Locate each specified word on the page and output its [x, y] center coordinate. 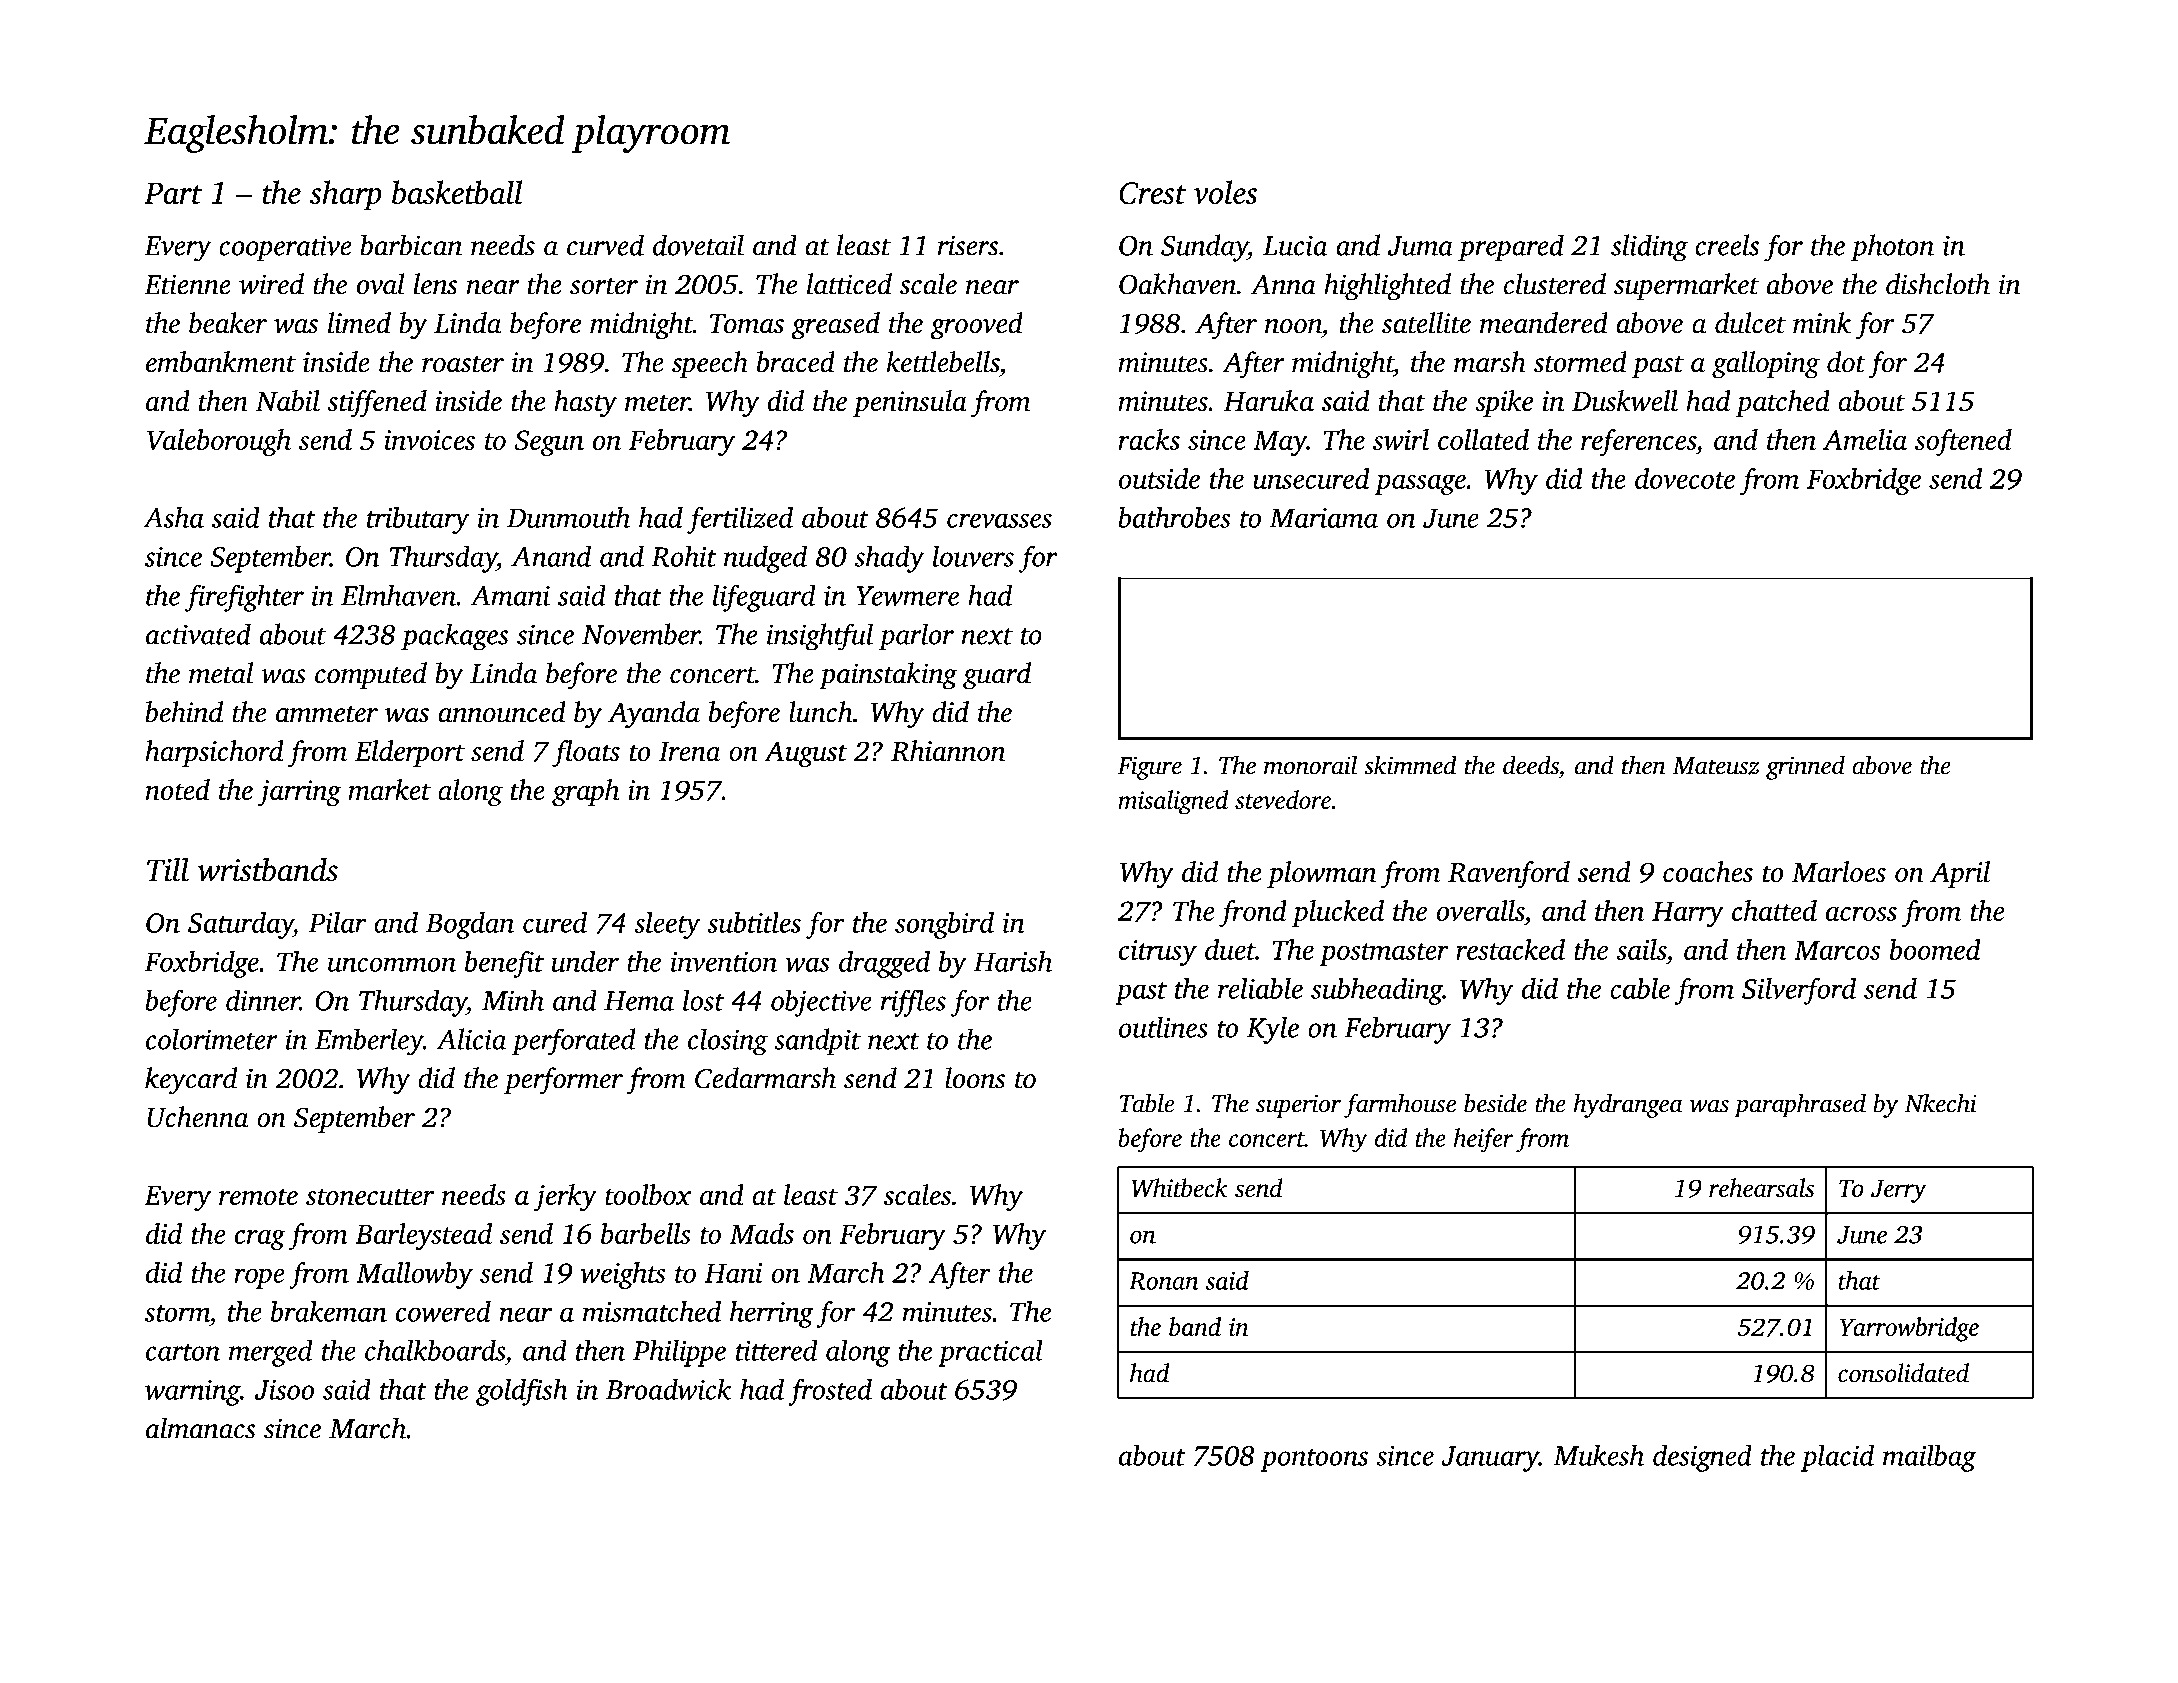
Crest [1152, 193]
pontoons [1314, 1460]
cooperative [285, 248]
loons [975, 1078]
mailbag [1929, 1458]
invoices [429, 440]
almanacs [201, 1428]
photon [1892, 248]
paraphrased [1800, 1105]
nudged [765, 559]
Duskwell [1625, 400]
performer [563, 1081]
